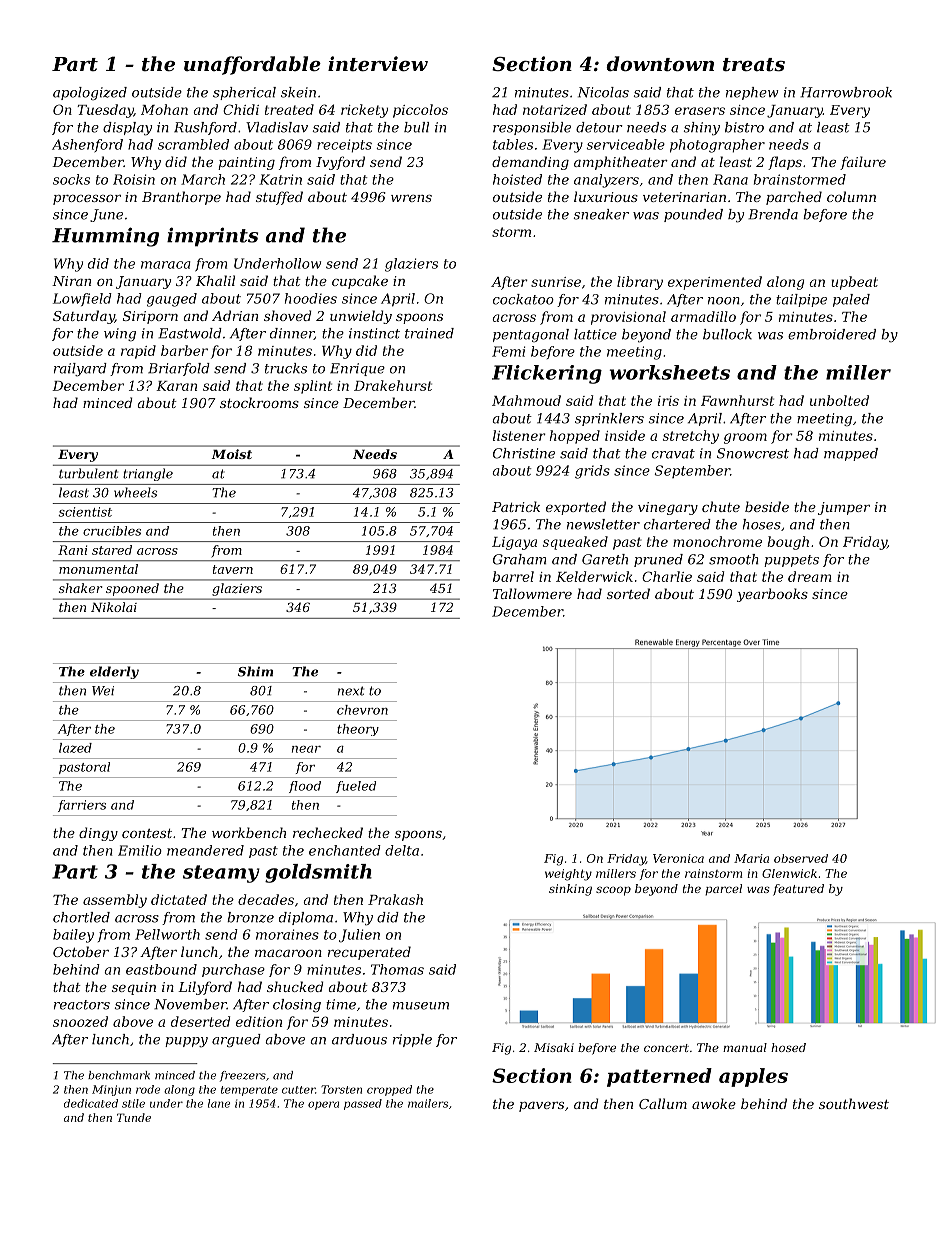 This screenshot has width=952, height=1233. Describe the element at coordinates (411, 198) in the screenshot. I see `wrens` at that location.
